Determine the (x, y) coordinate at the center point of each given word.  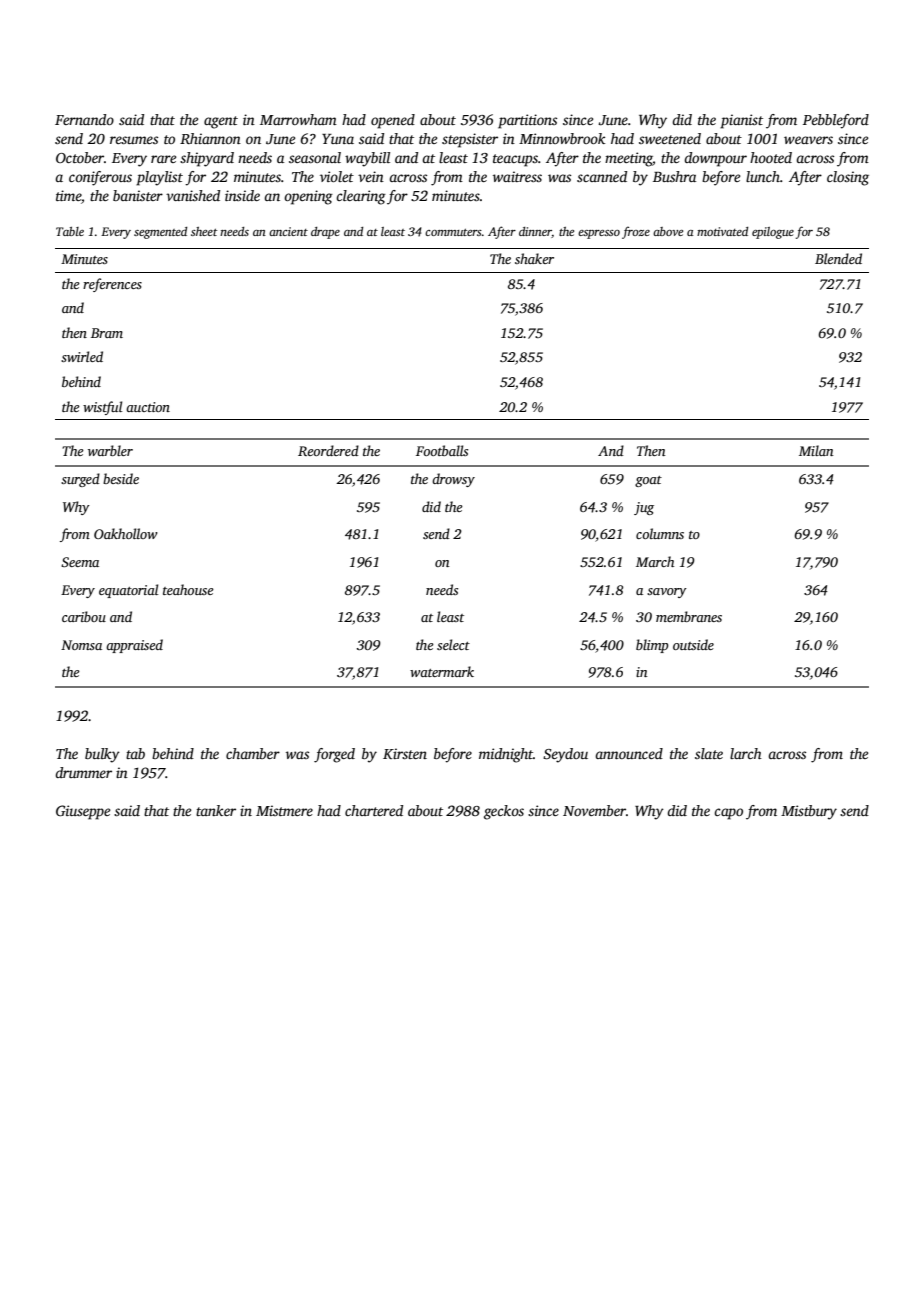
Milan (816, 450)
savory (667, 593)
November (594, 810)
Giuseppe (83, 812)
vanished (193, 195)
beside (121, 478)
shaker (534, 258)
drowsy (453, 480)
